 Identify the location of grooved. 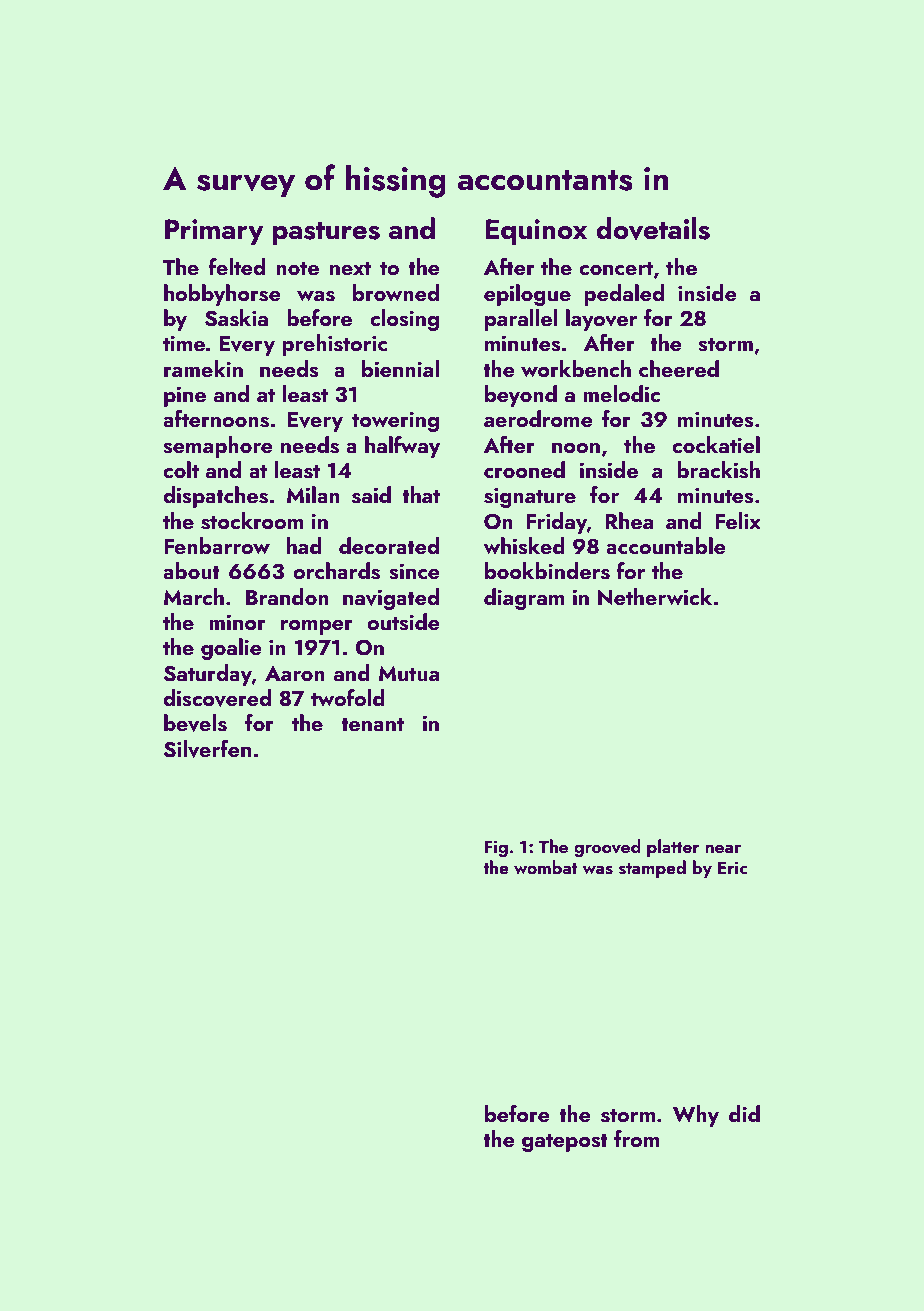
(607, 848).
